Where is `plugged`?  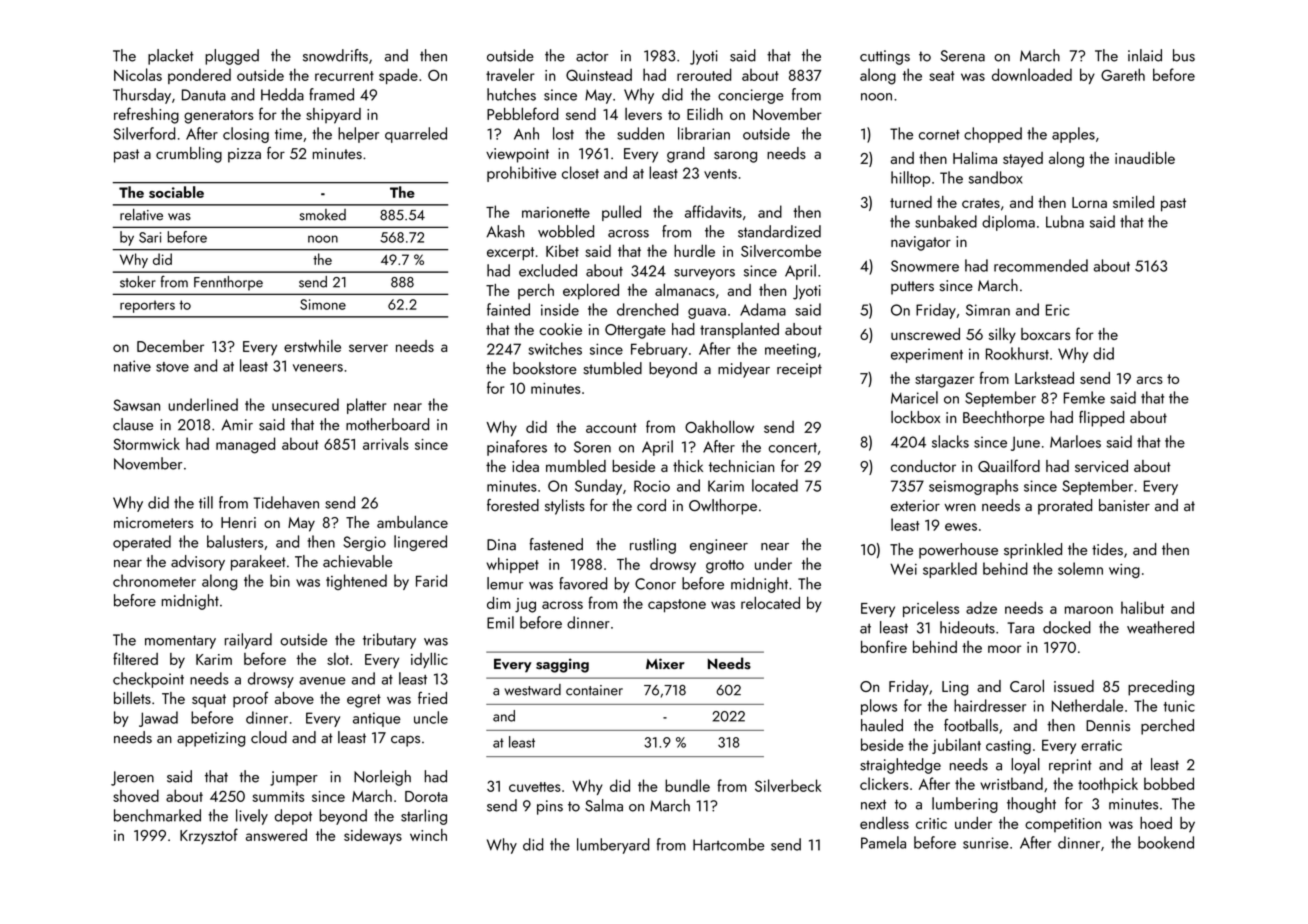 plugged is located at coordinates (232, 57).
